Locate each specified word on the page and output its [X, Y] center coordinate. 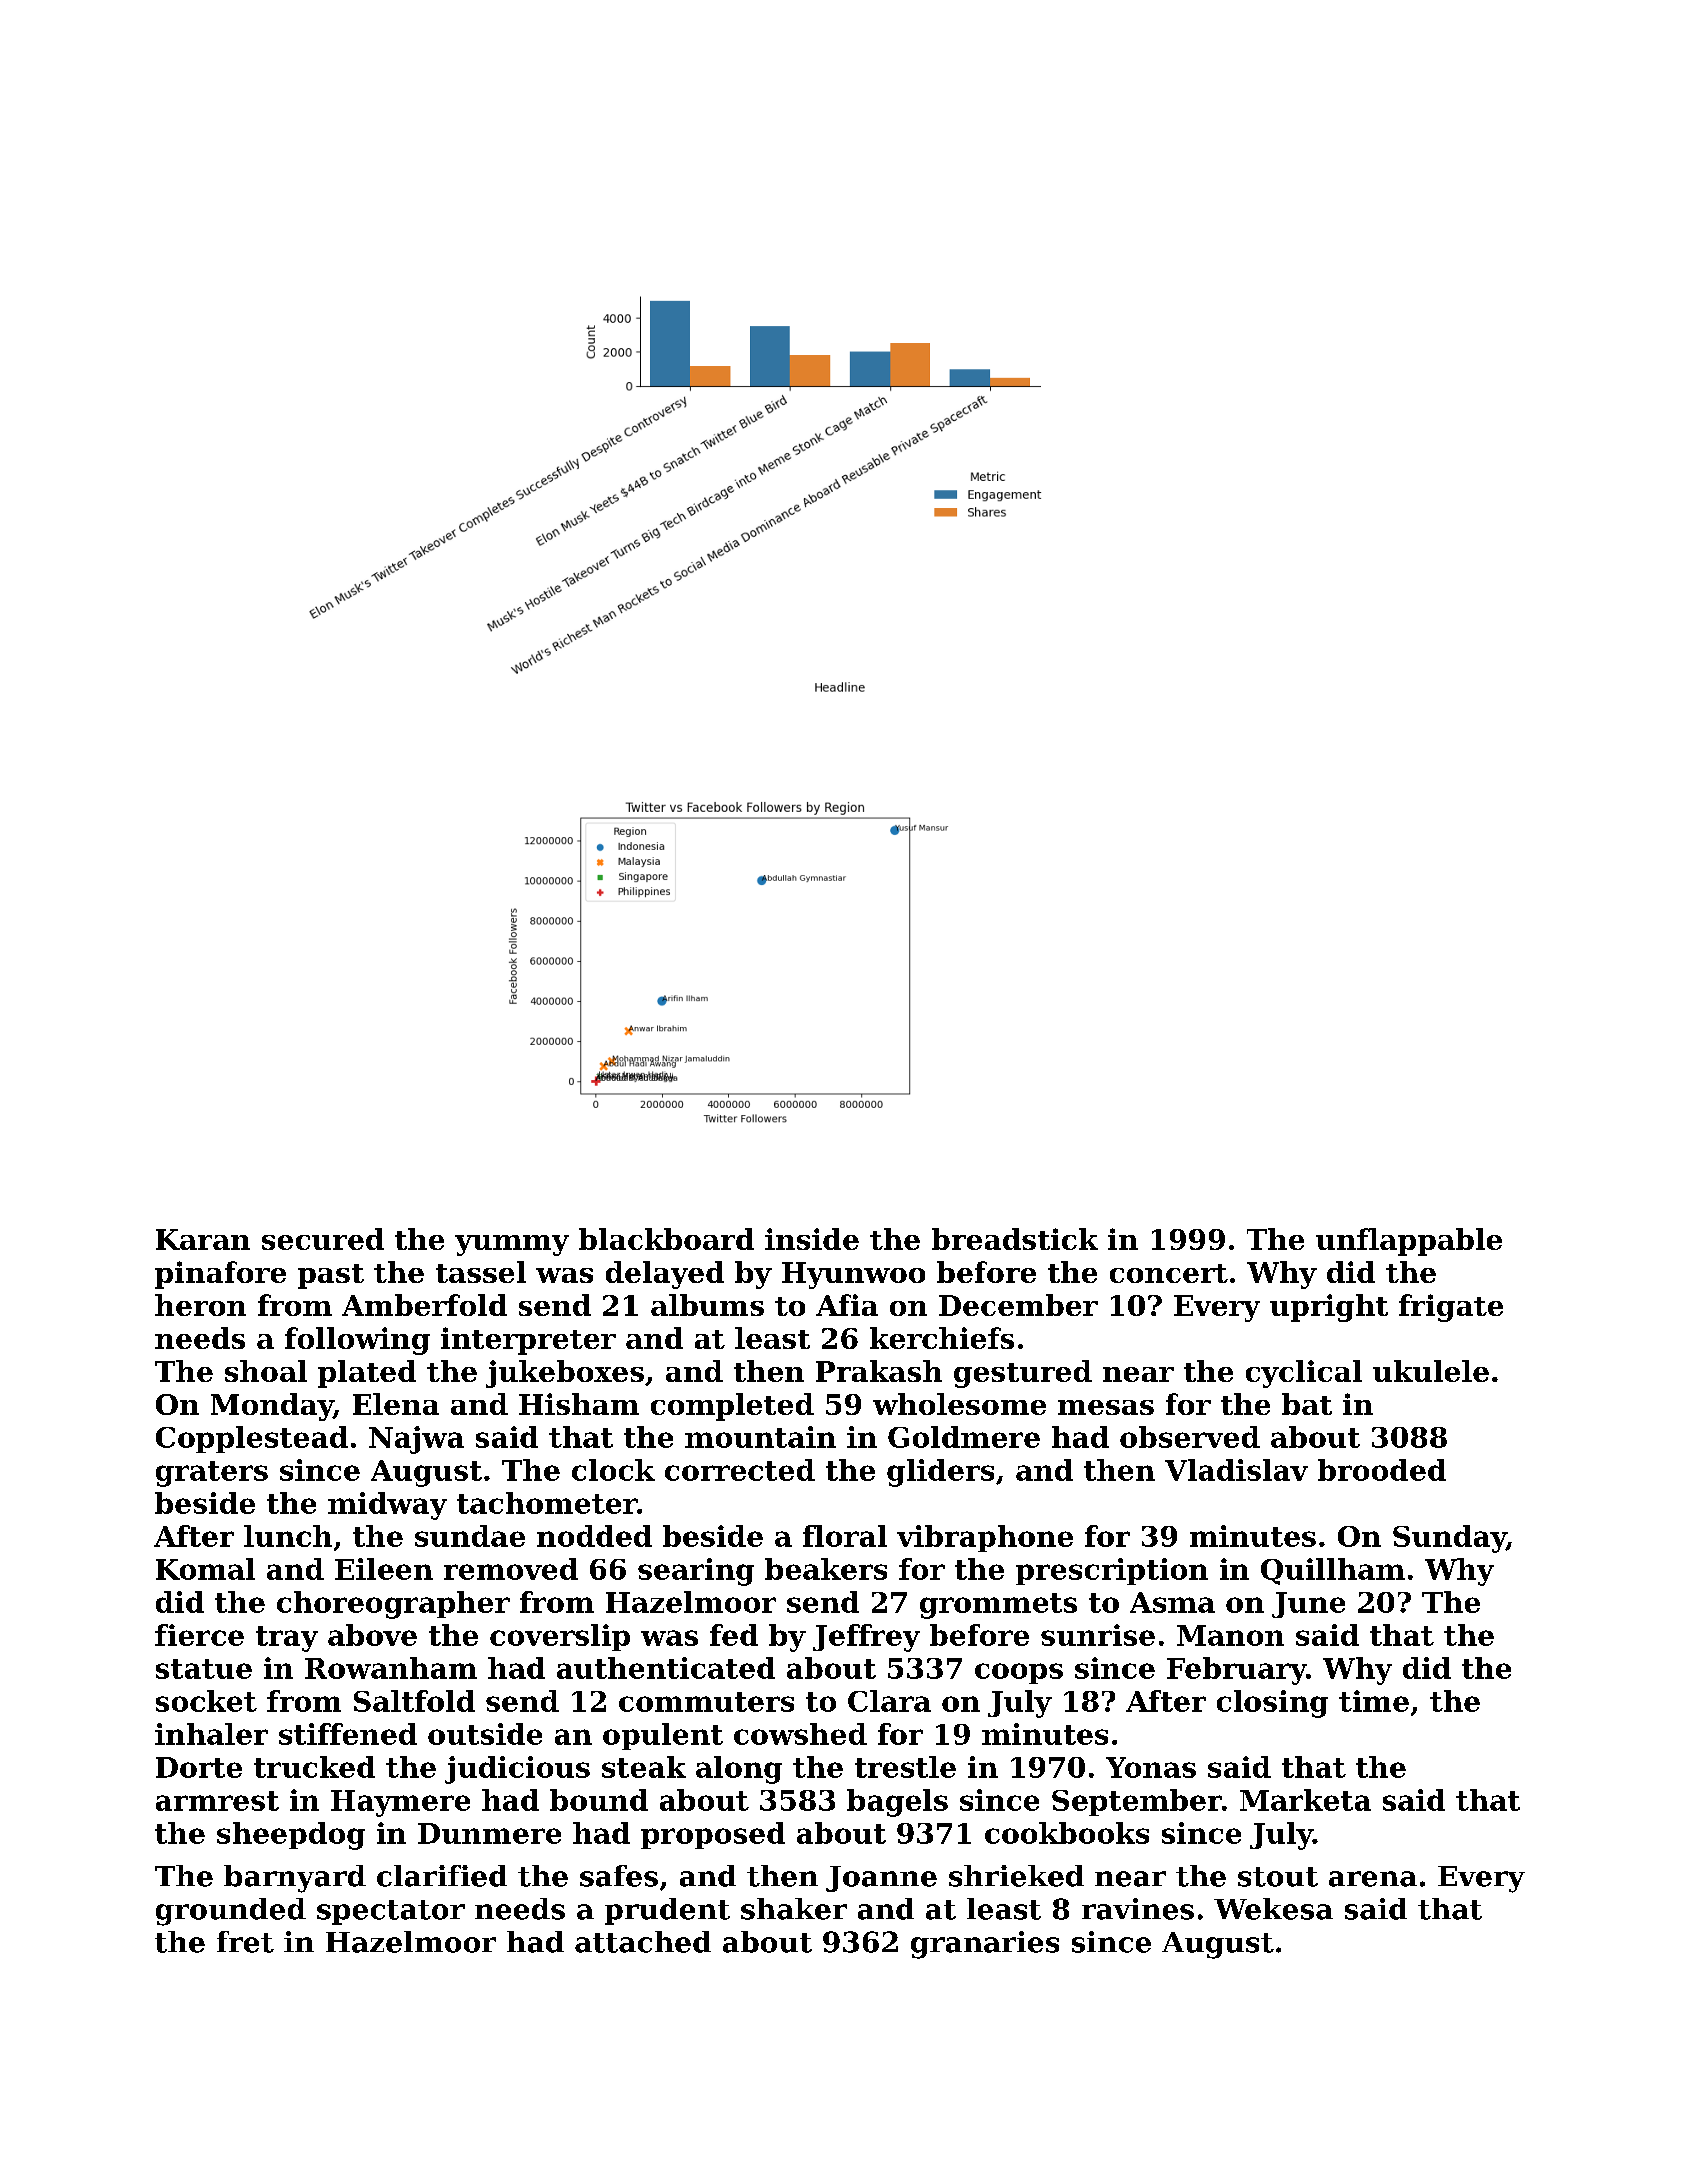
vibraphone [985, 1538]
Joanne [881, 1879]
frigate [1451, 1308]
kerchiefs [942, 1338]
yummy [512, 1245]
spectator [391, 1912]
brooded [1382, 1470]
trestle [905, 1767]
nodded [594, 1536]
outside [485, 1734]
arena [1373, 1879]
